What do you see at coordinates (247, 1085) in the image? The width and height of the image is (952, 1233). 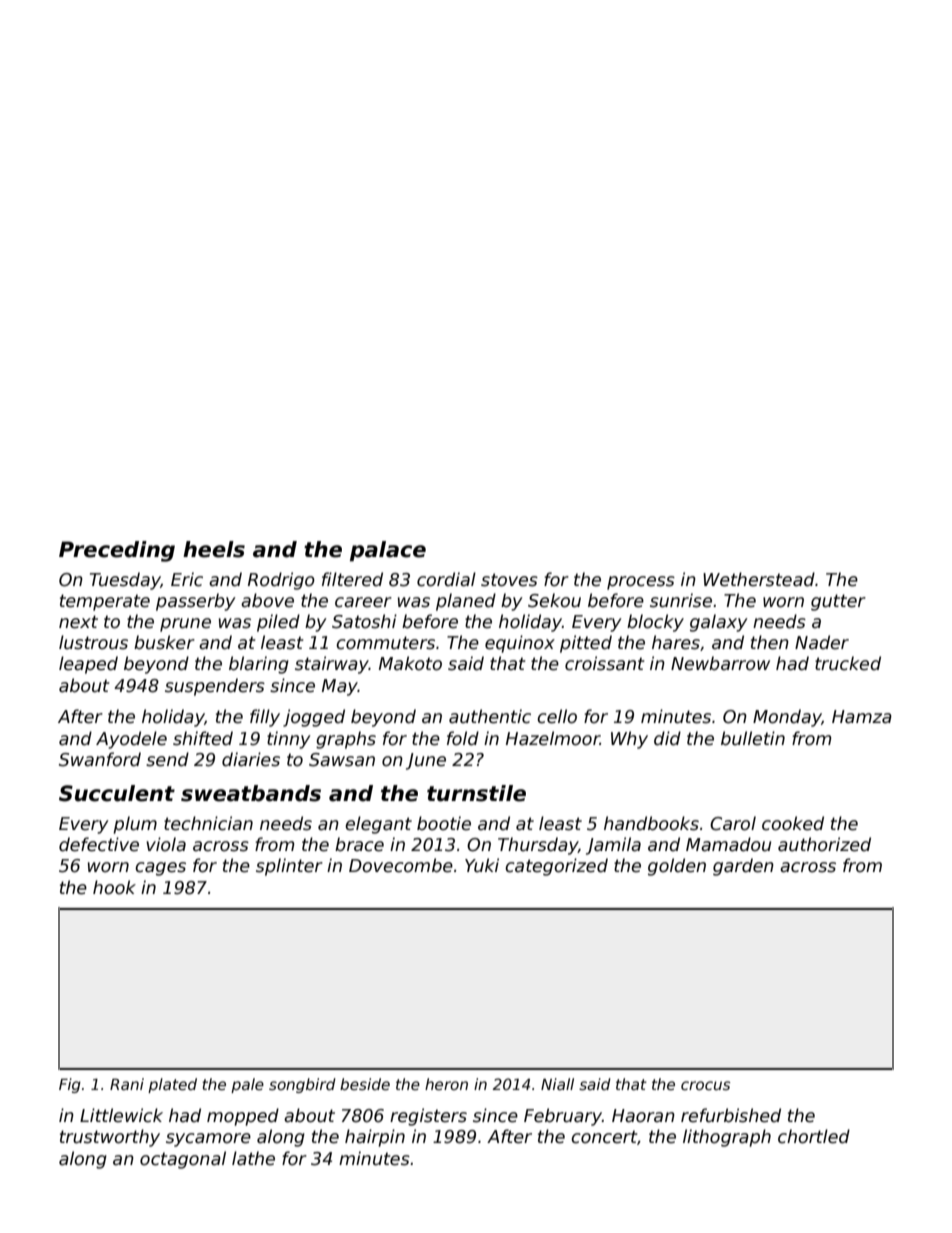 I see `pale` at bounding box center [247, 1085].
